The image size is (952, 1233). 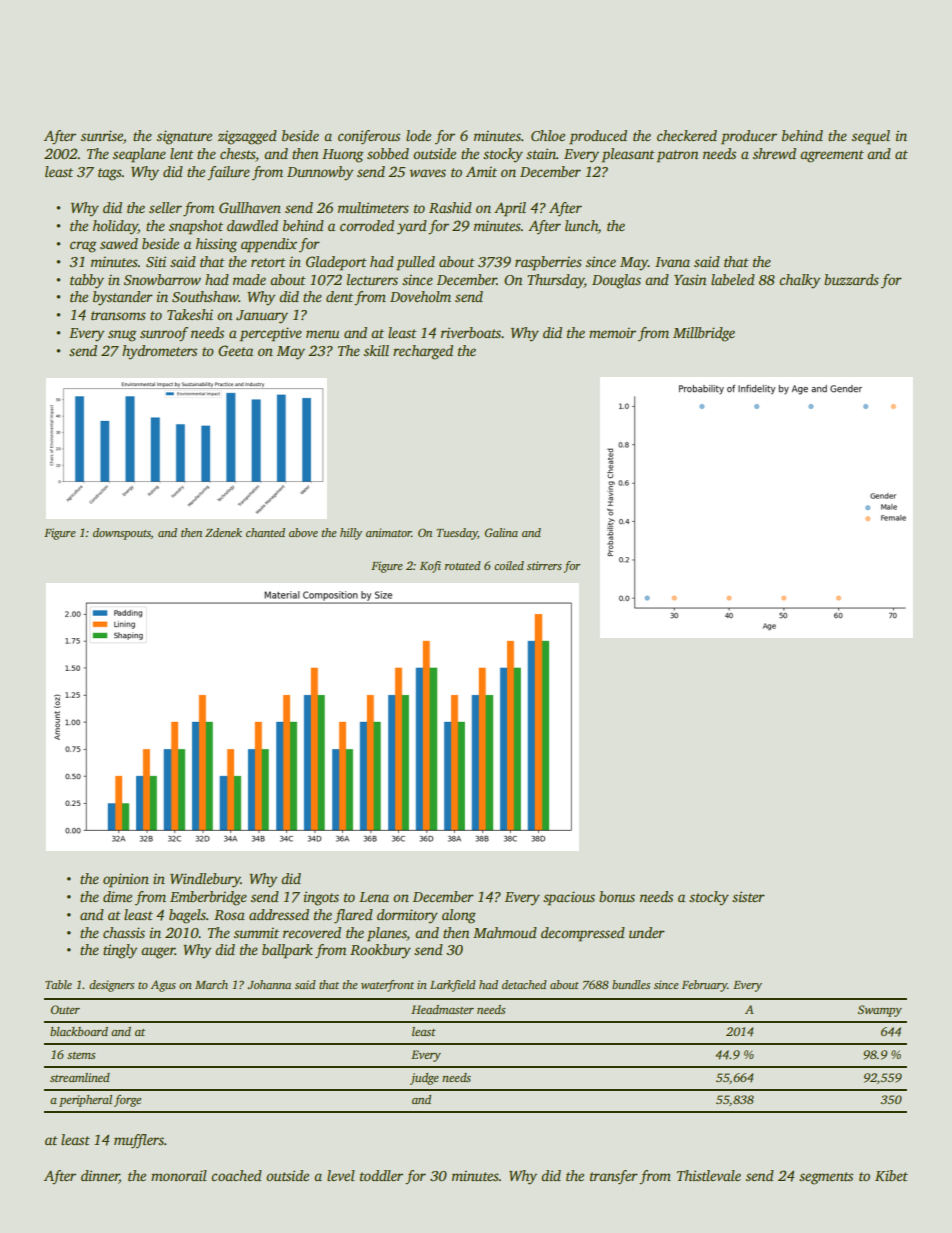 What do you see at coordinates (424, 1079) in the page?
I see `judge` at bounding box center [424, 1079].
